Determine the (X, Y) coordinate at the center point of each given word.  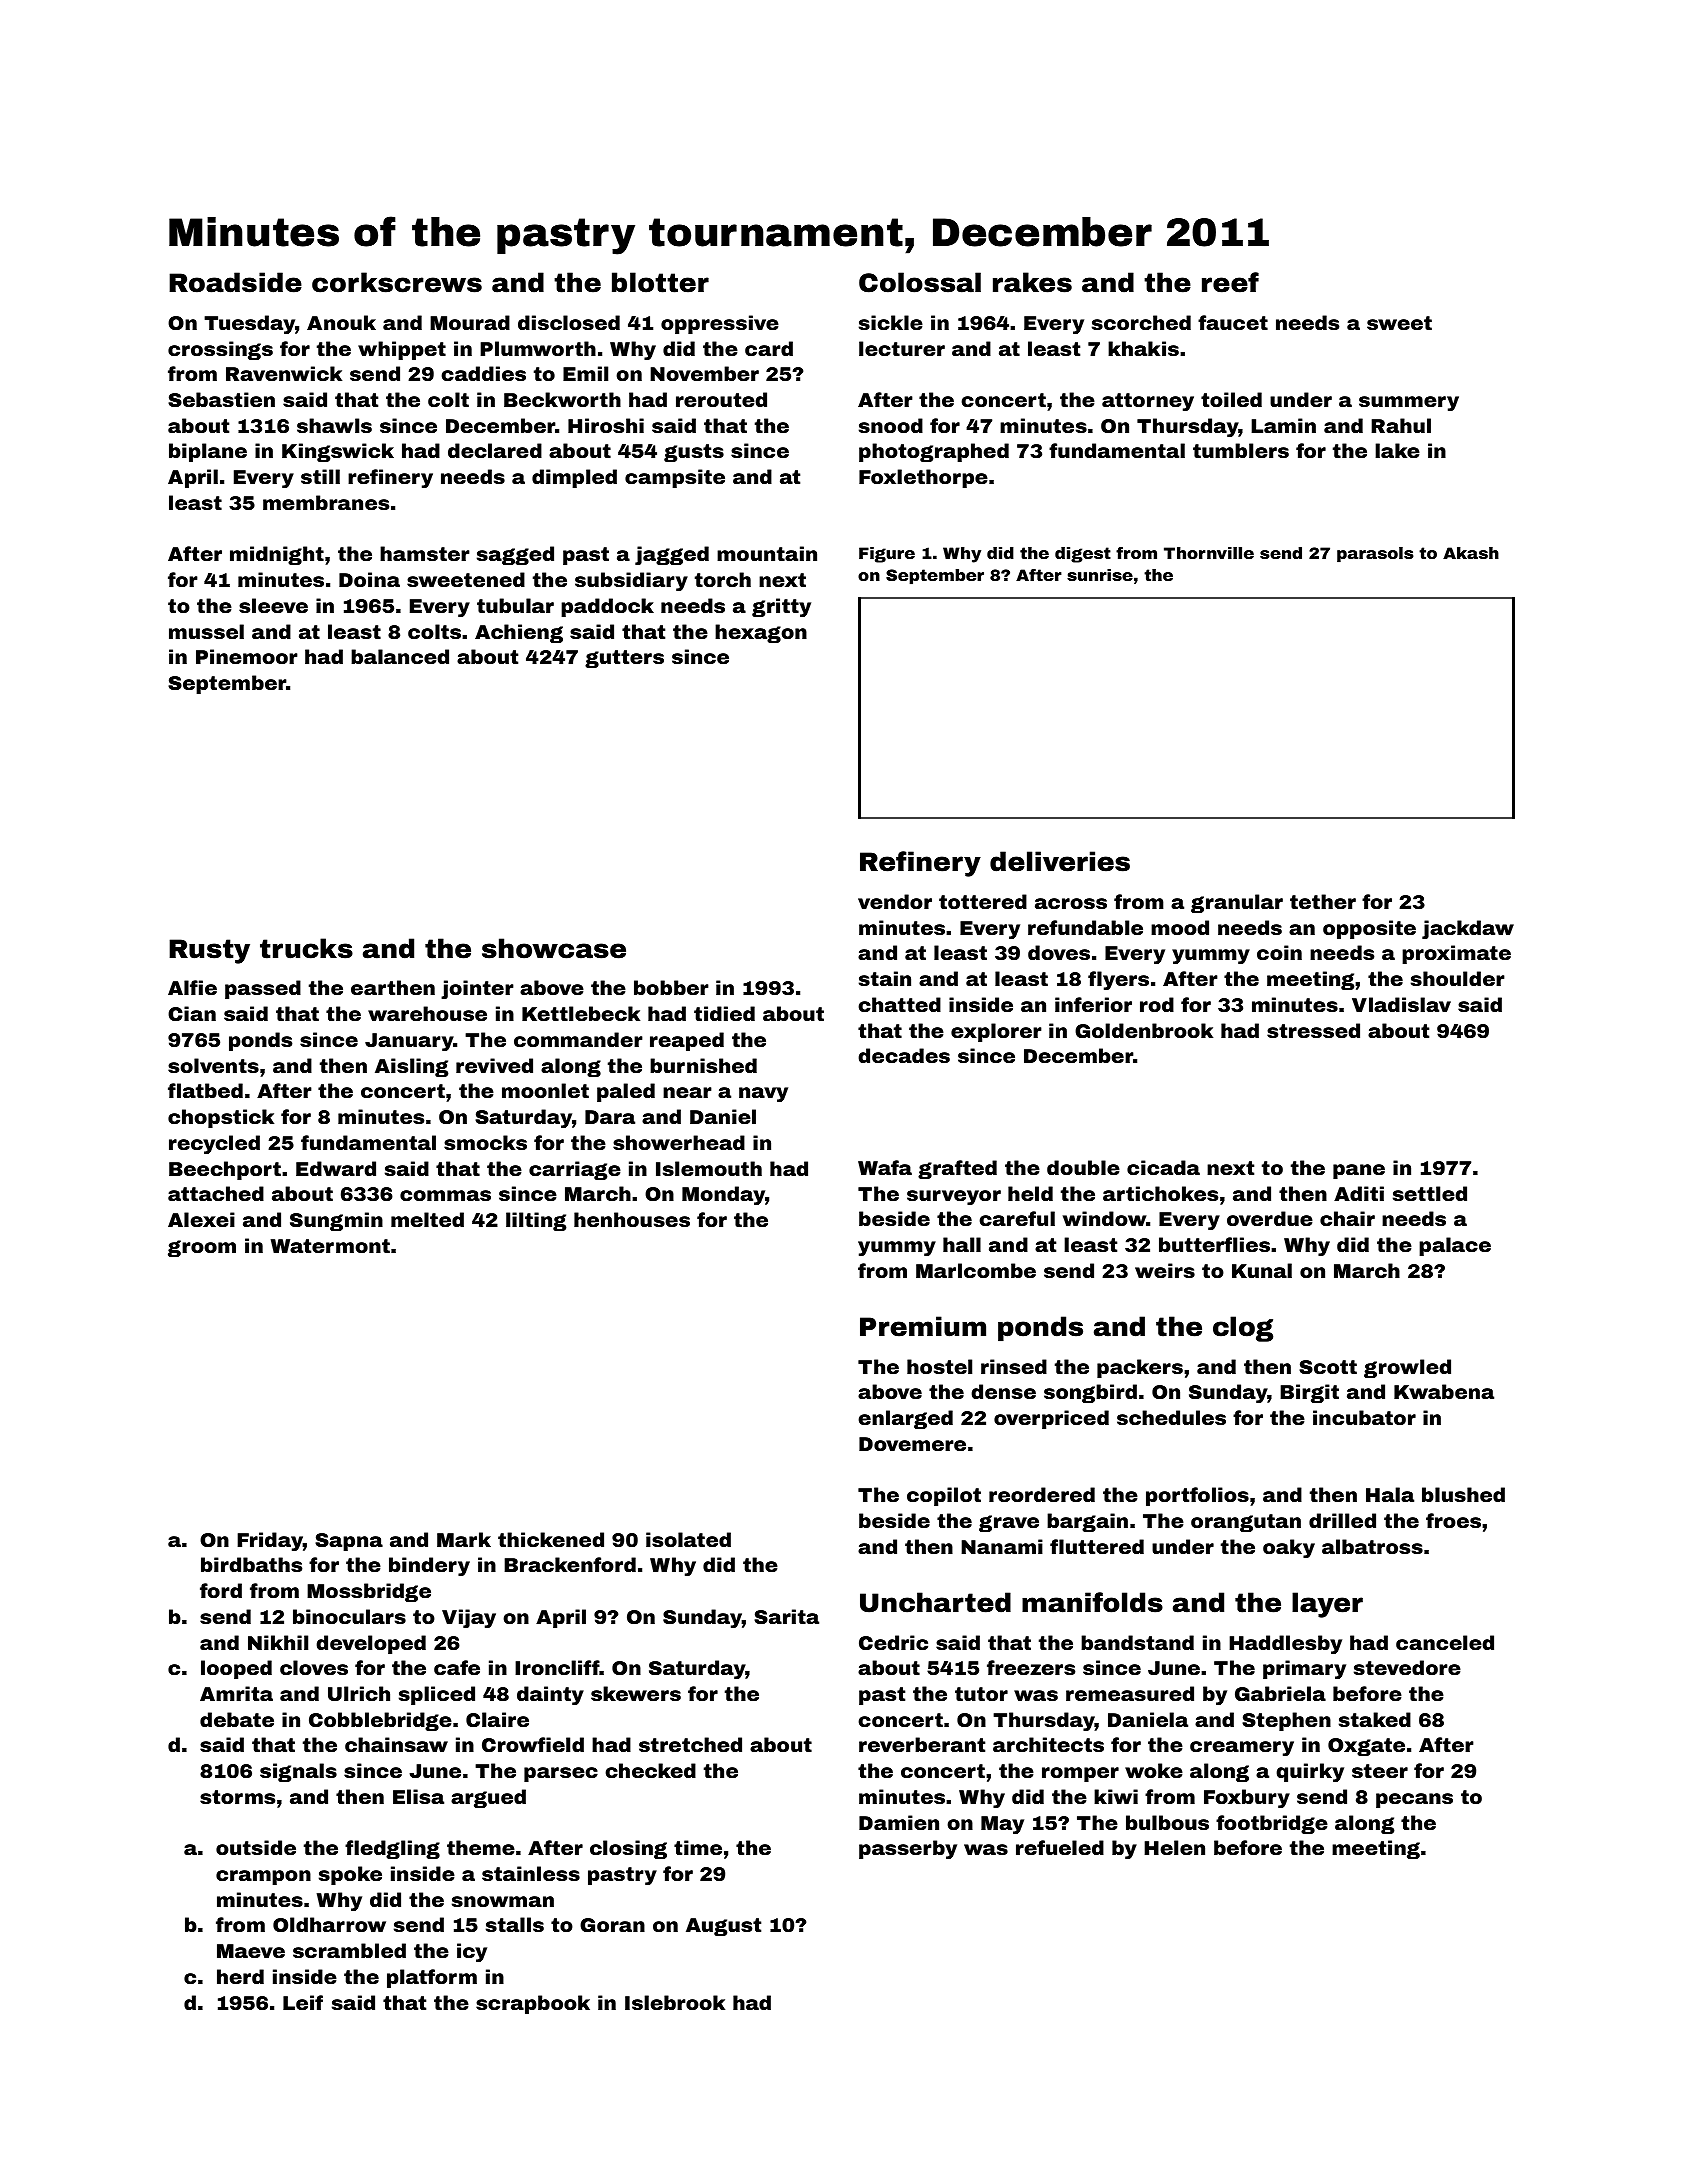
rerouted (721, 399)
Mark (464, 1539)
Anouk (341, 322)
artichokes (1160, 1193)
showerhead (679, 1142)
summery (1409, 403)
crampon (263, 1877)
